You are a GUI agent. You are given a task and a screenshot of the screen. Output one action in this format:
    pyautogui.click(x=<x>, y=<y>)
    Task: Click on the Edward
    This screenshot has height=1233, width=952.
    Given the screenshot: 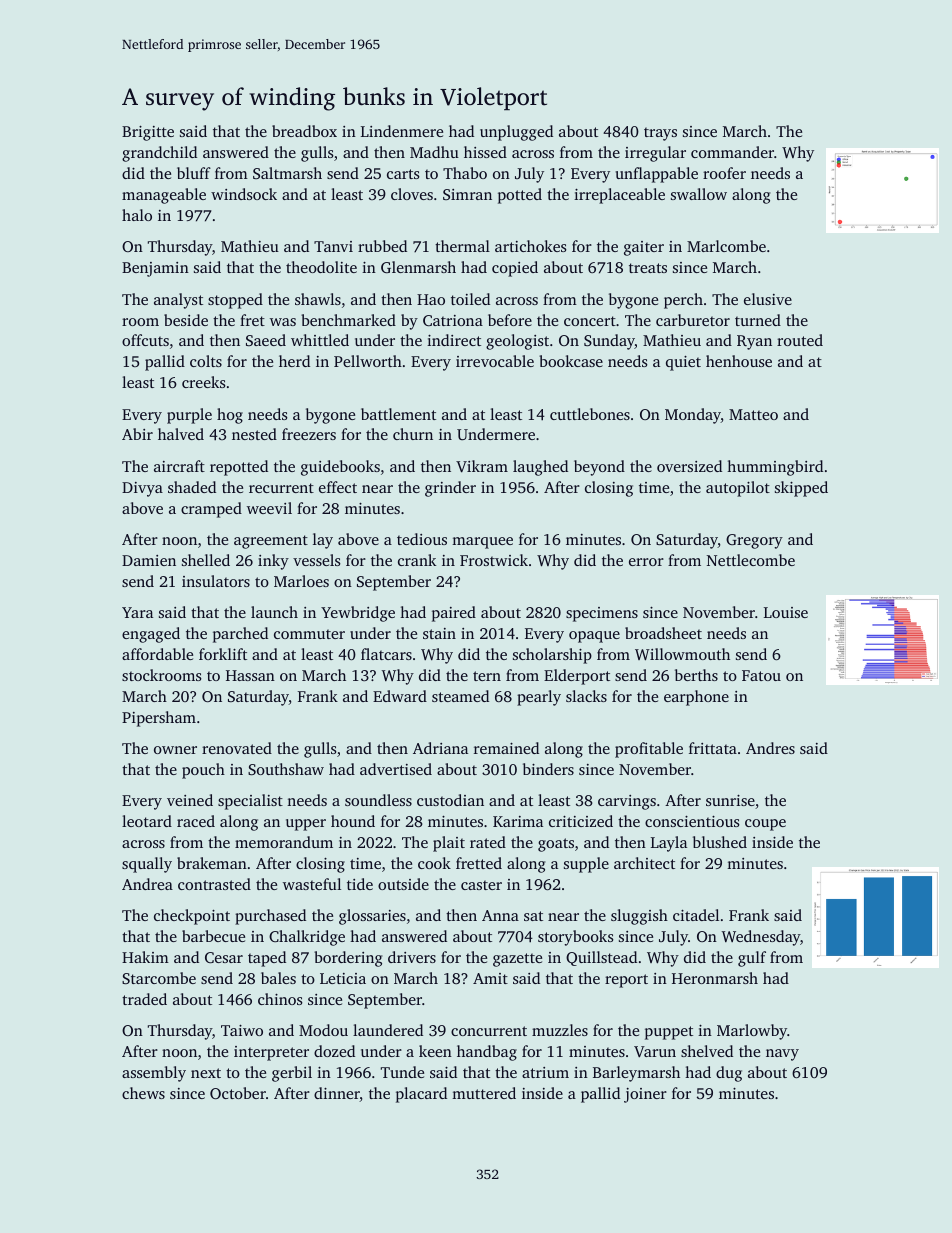 What is the action you would take?
    pyautogui.click(x=400, y=696)
